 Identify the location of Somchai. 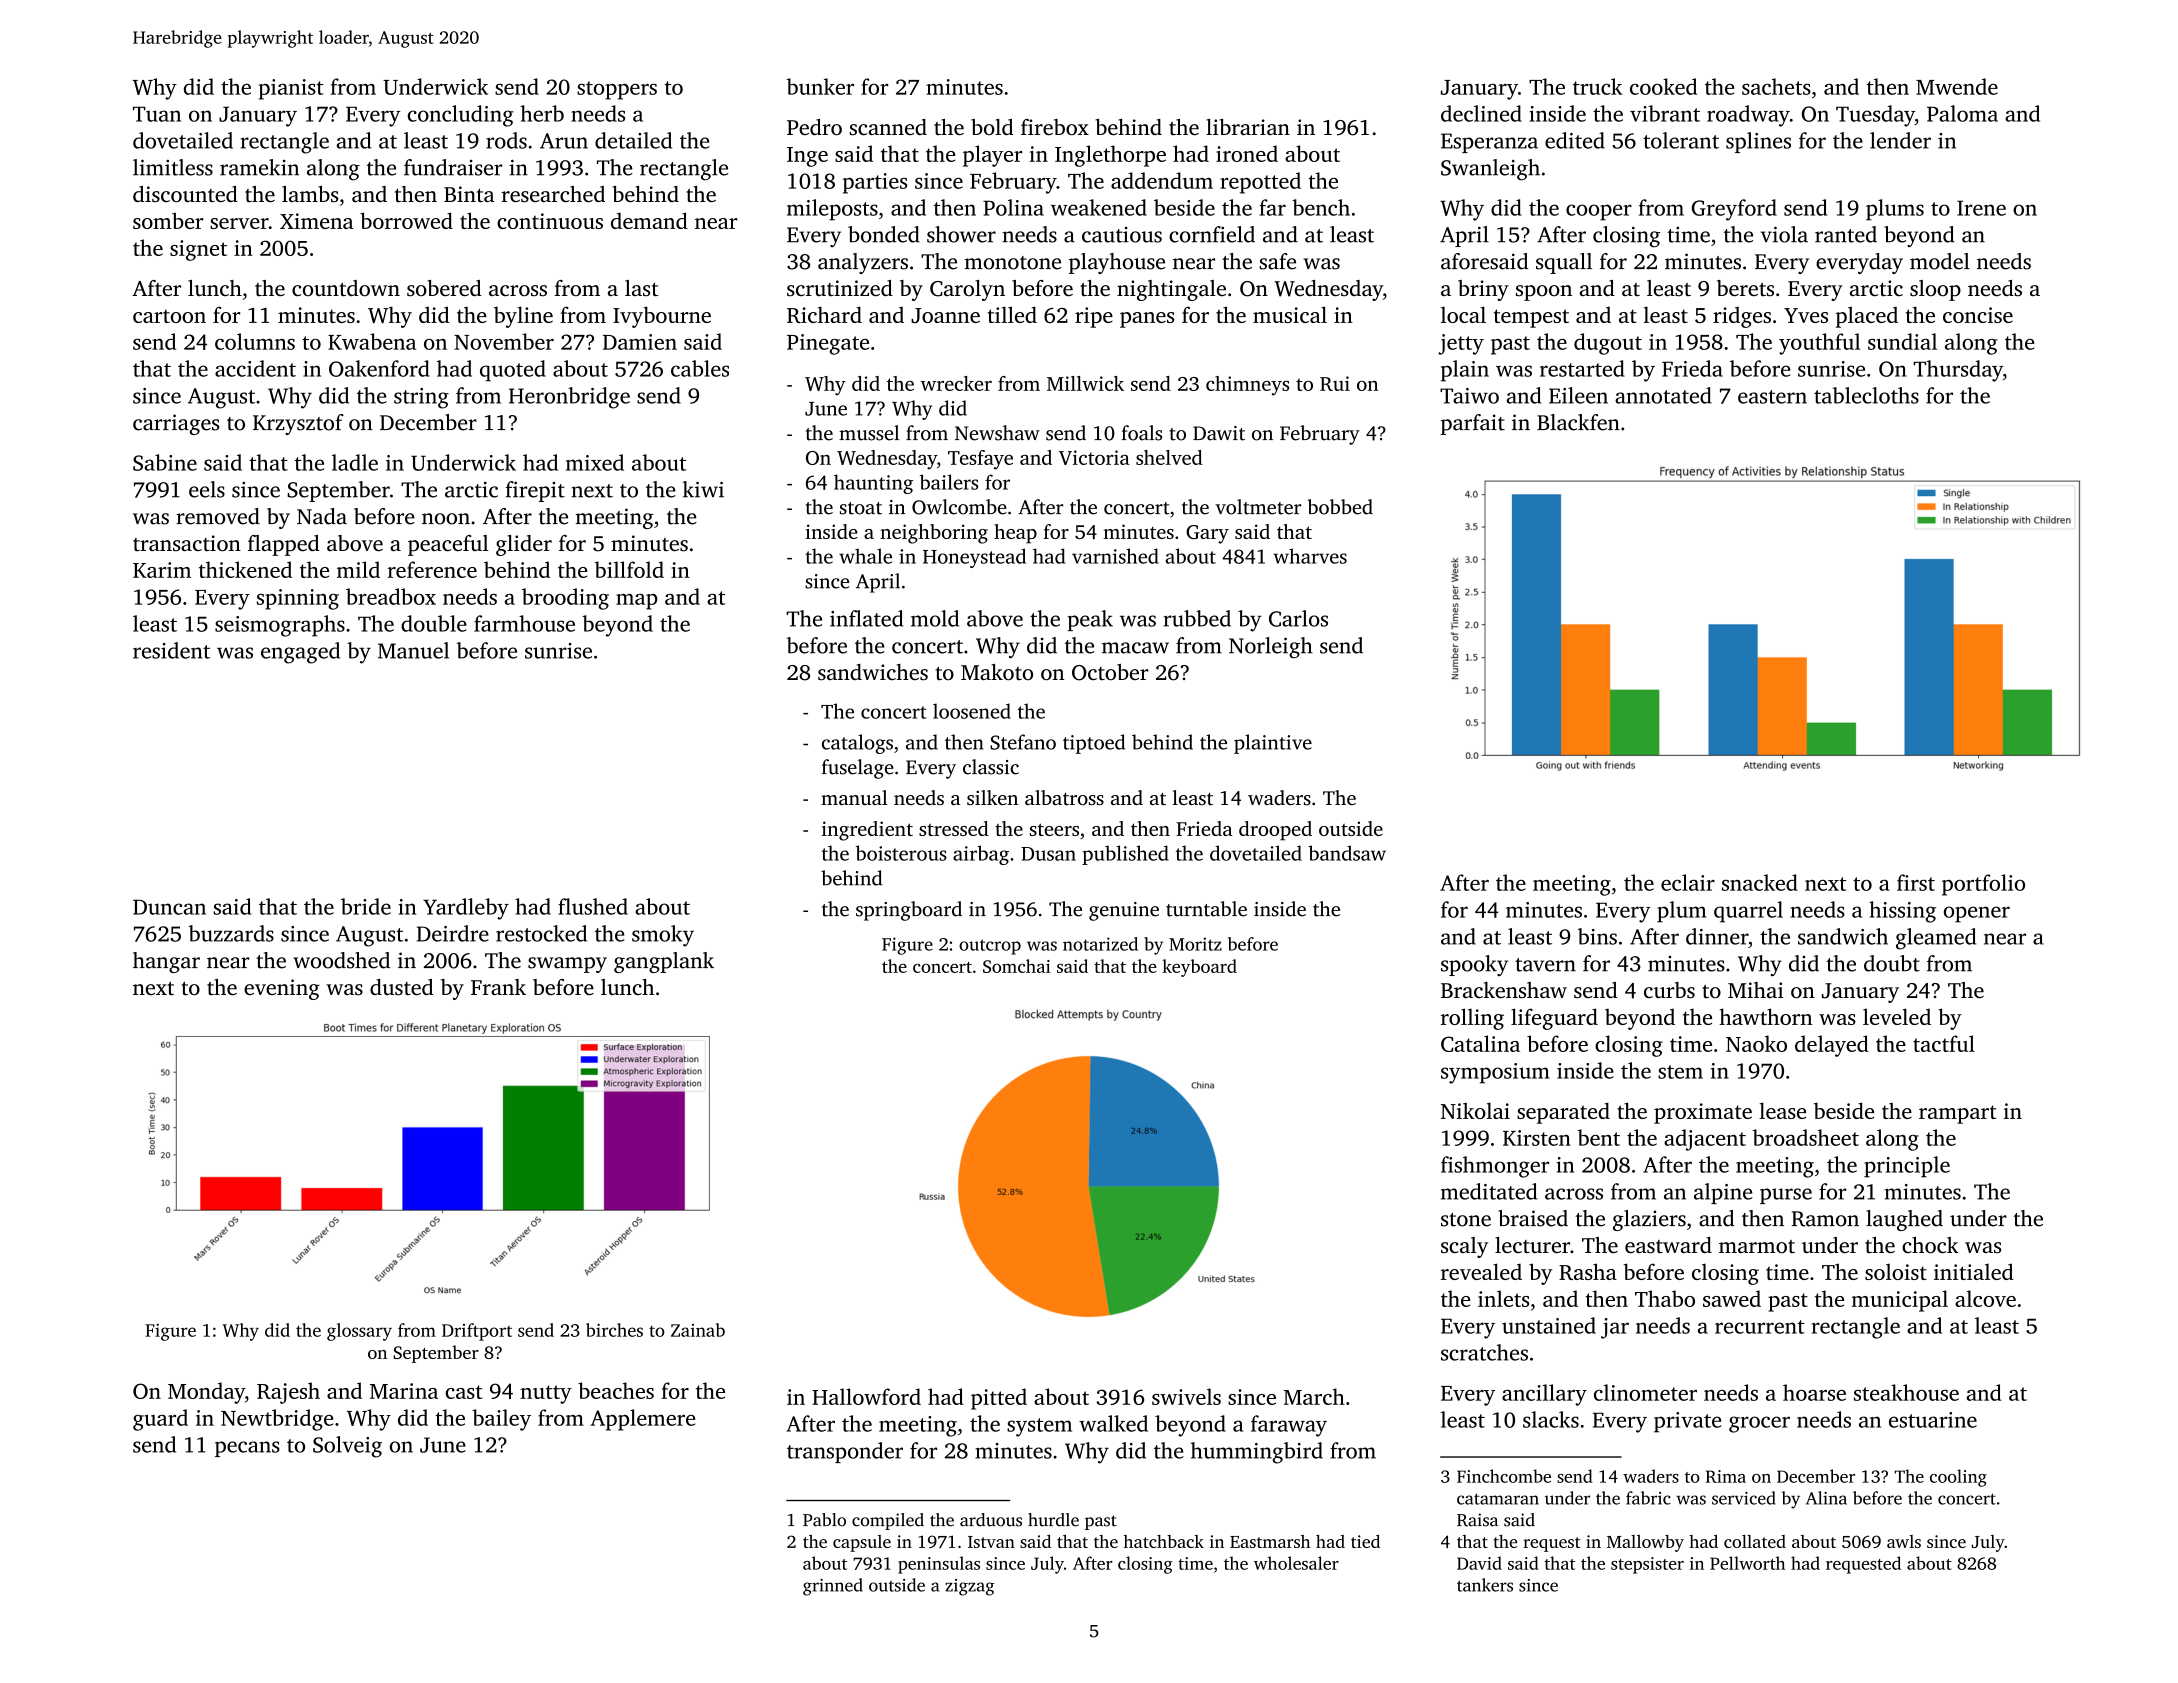
(1017, 966).
